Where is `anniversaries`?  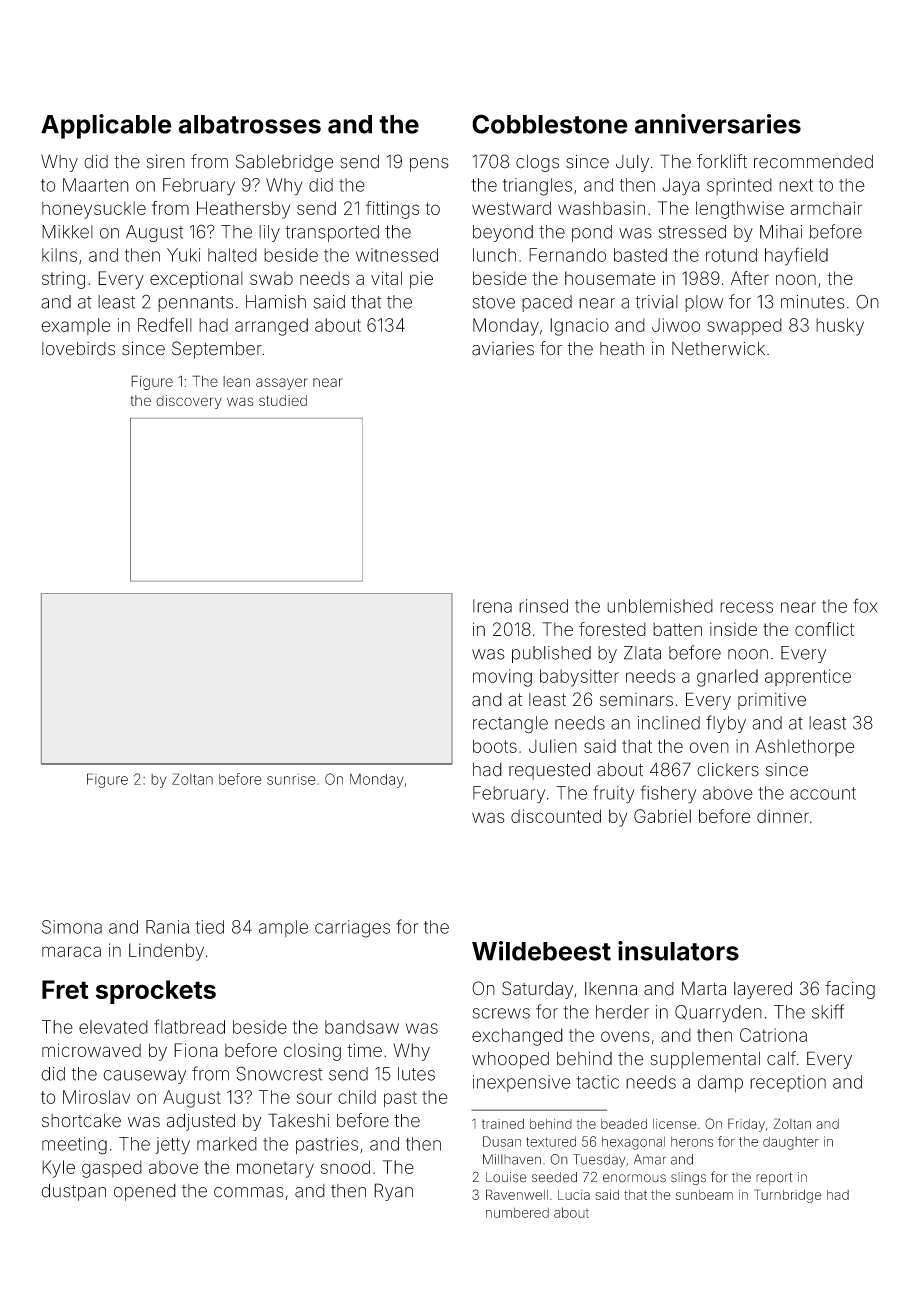
anniversaries is located at coordinates (718, 124).
